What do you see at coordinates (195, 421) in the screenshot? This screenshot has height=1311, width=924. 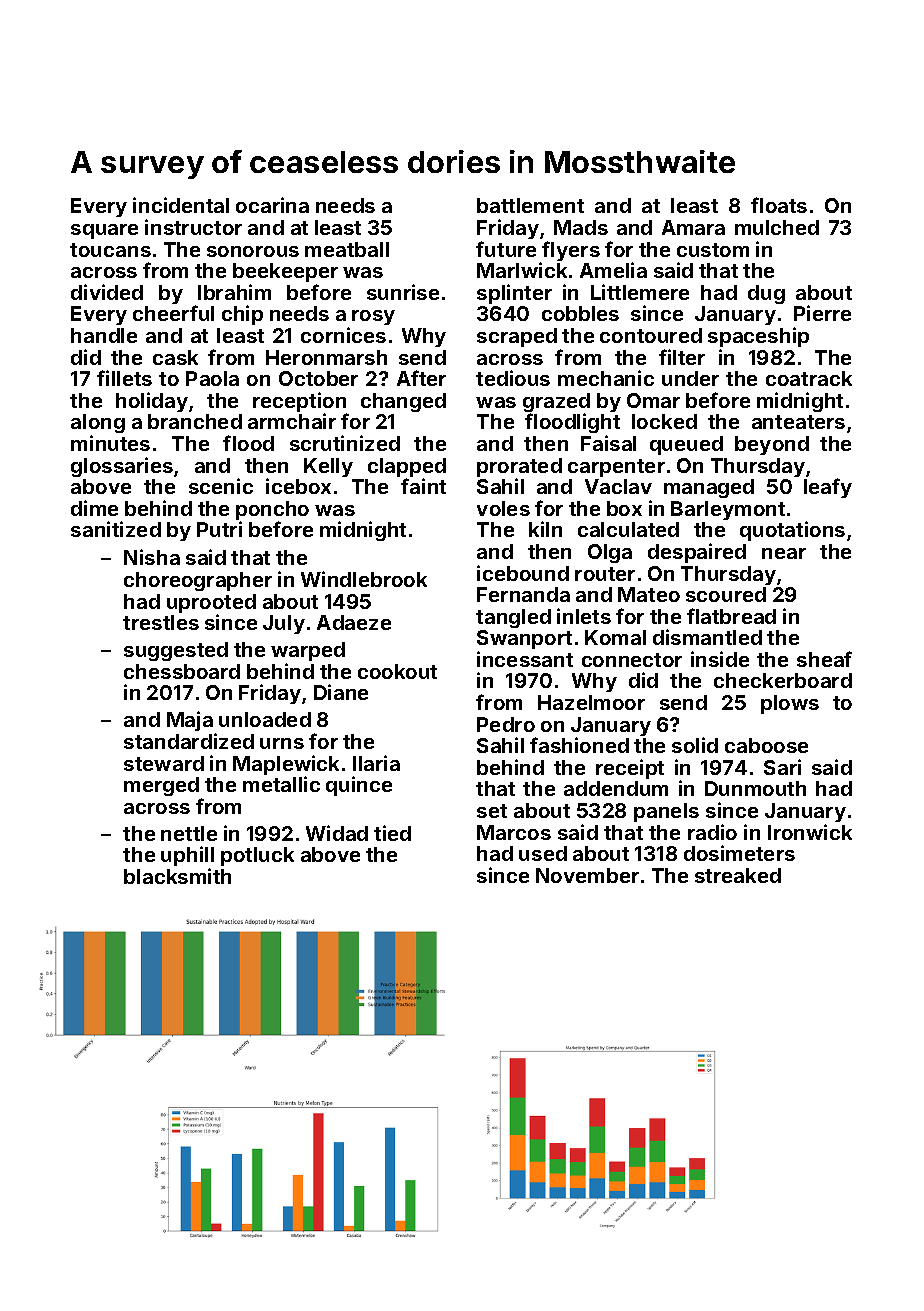 I see `branched` at bounding box center [195, 421].
